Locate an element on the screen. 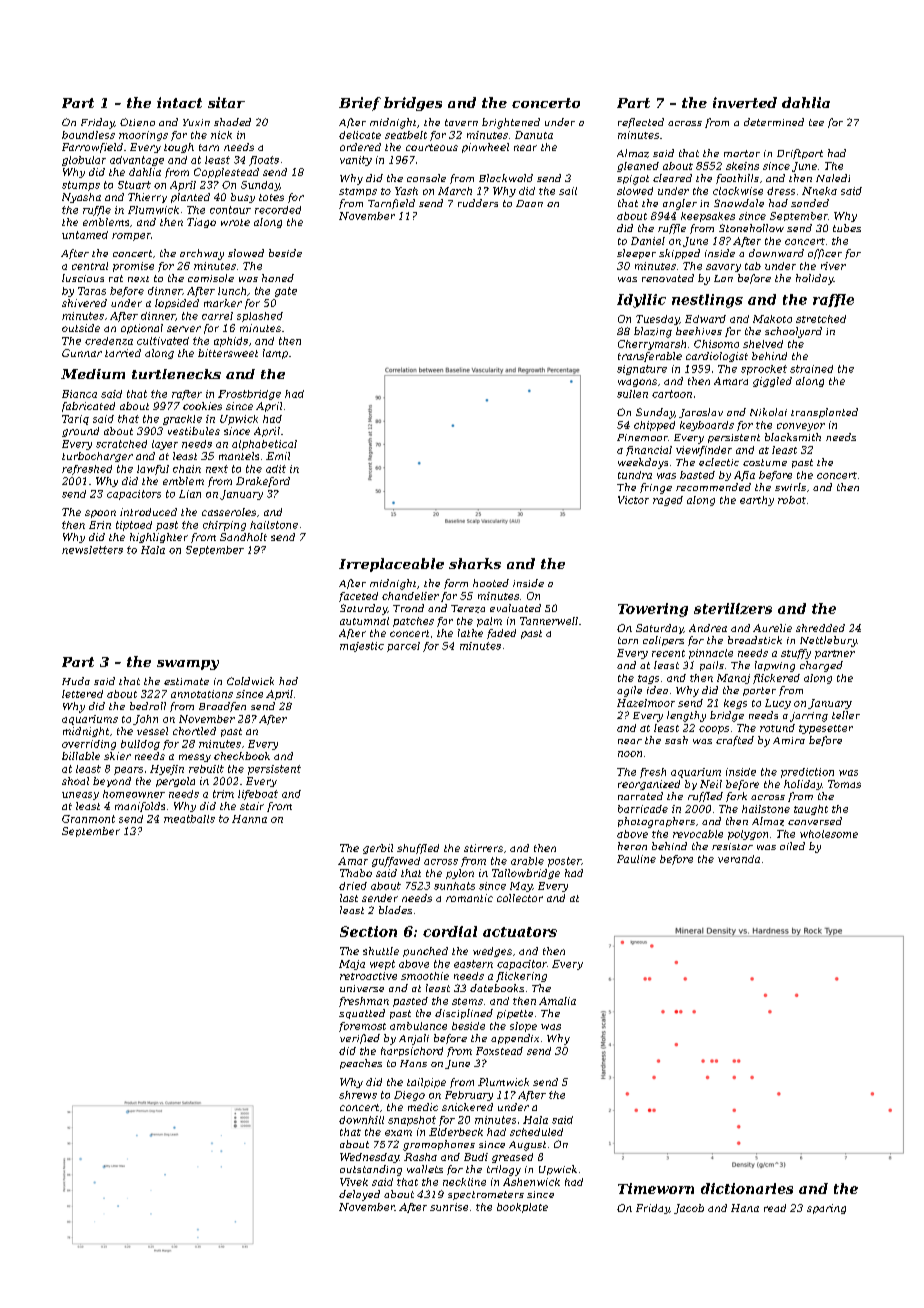 The width and height of the screenshot is (924, 1308). punched is located at coordinates (425, 952).
